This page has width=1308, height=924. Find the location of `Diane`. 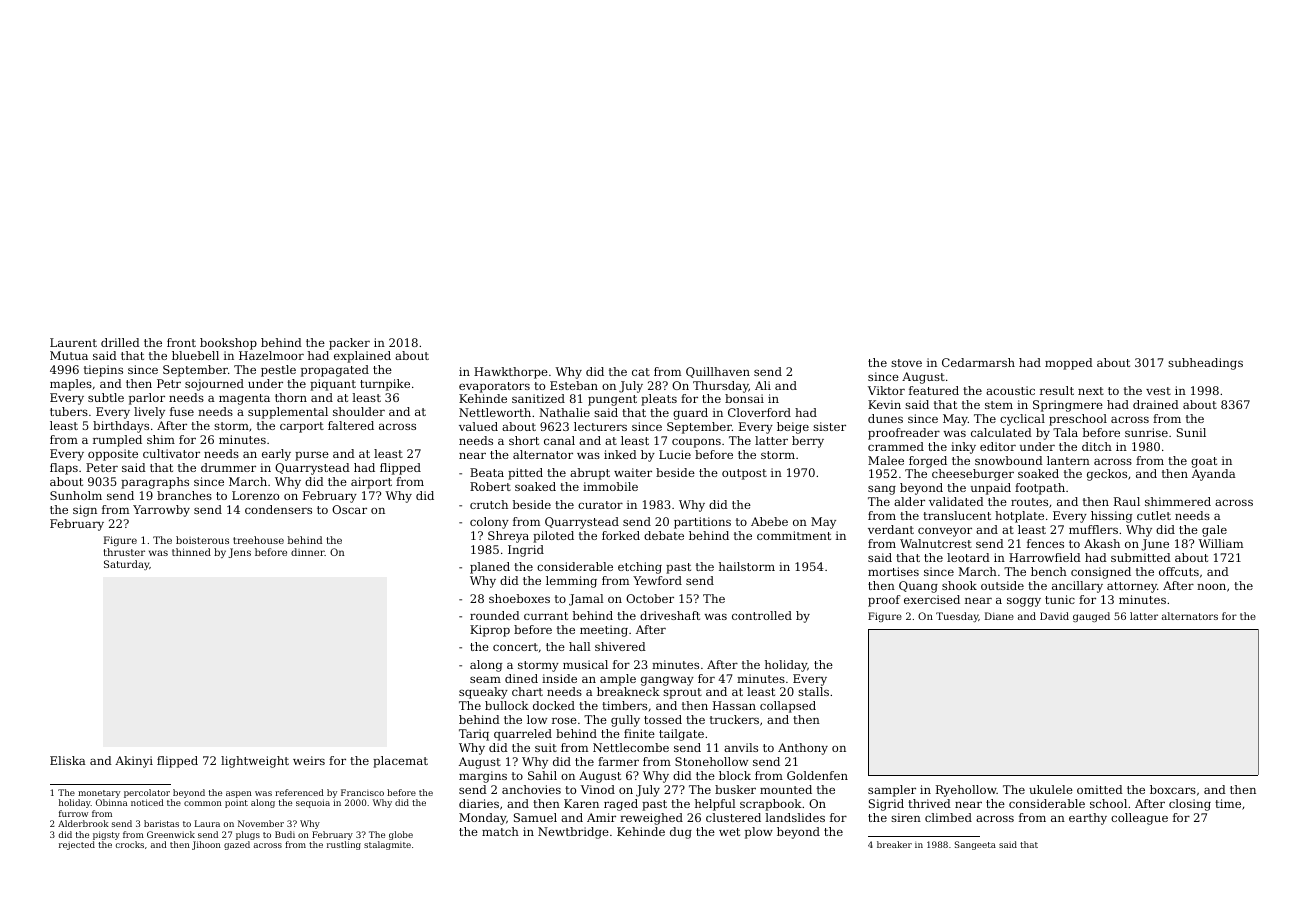

Diane is located at coordinates (999, 616).
